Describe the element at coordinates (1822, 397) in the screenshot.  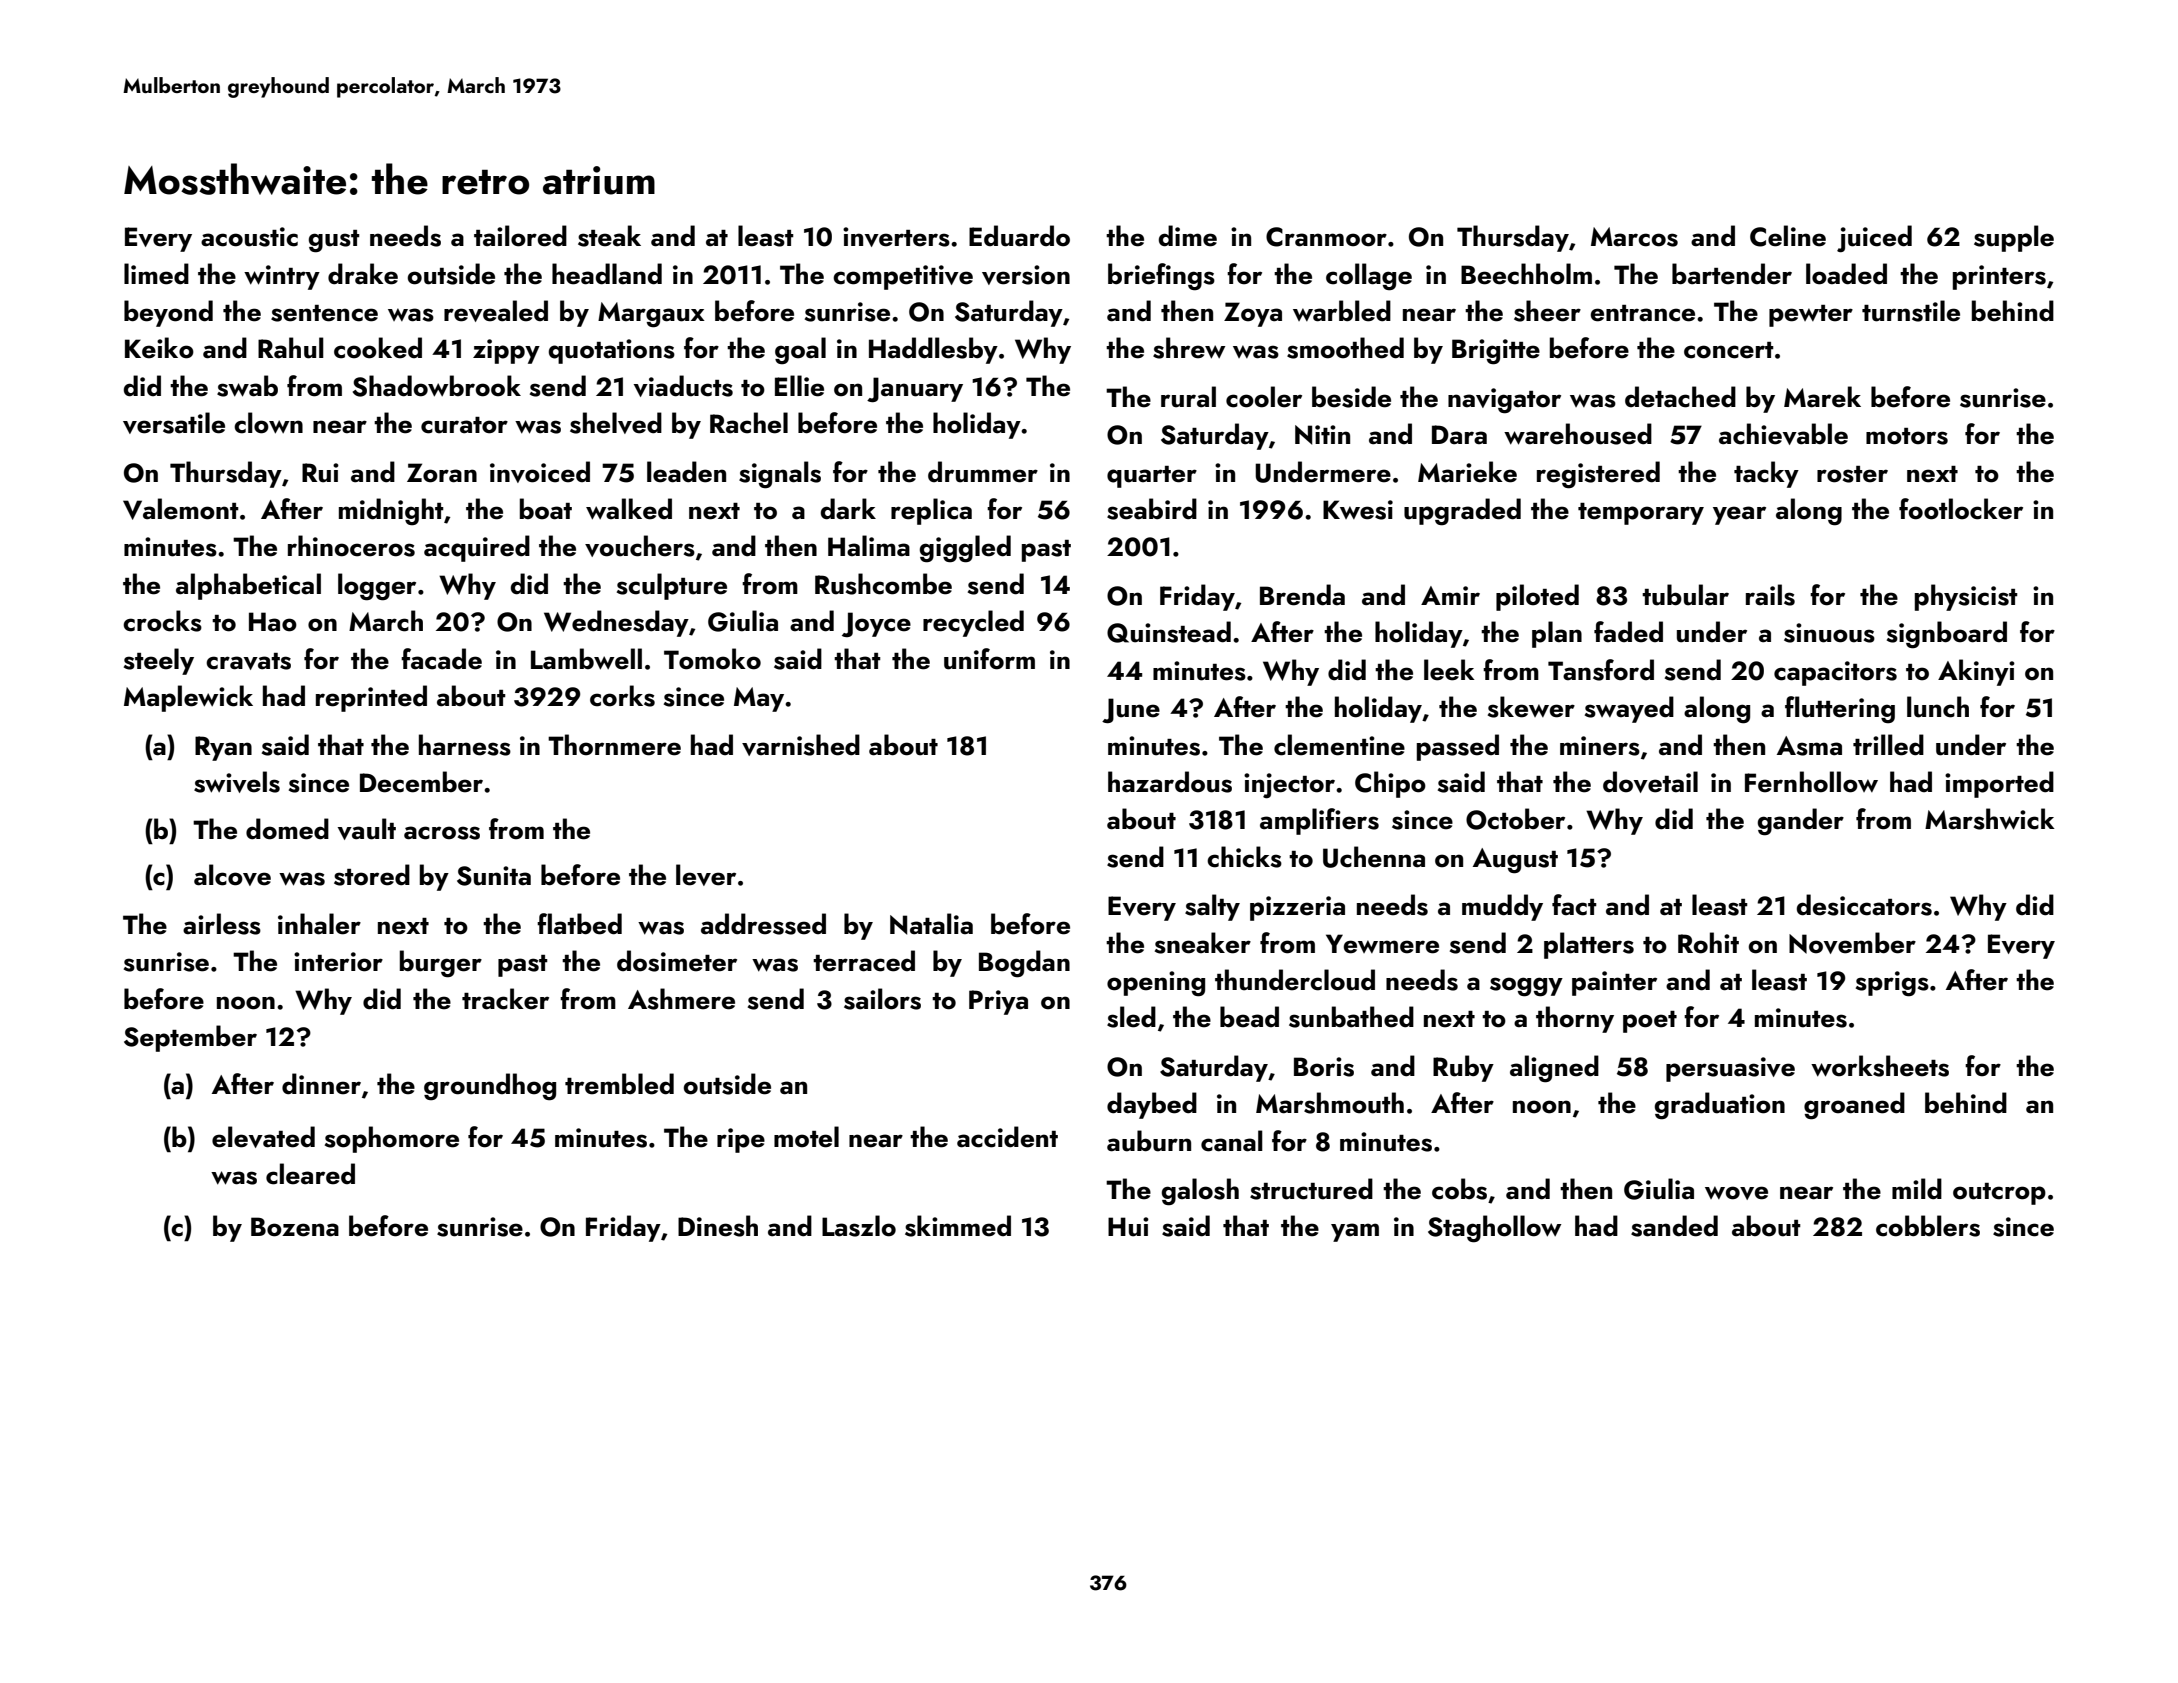
I see `Marek` at that location.
